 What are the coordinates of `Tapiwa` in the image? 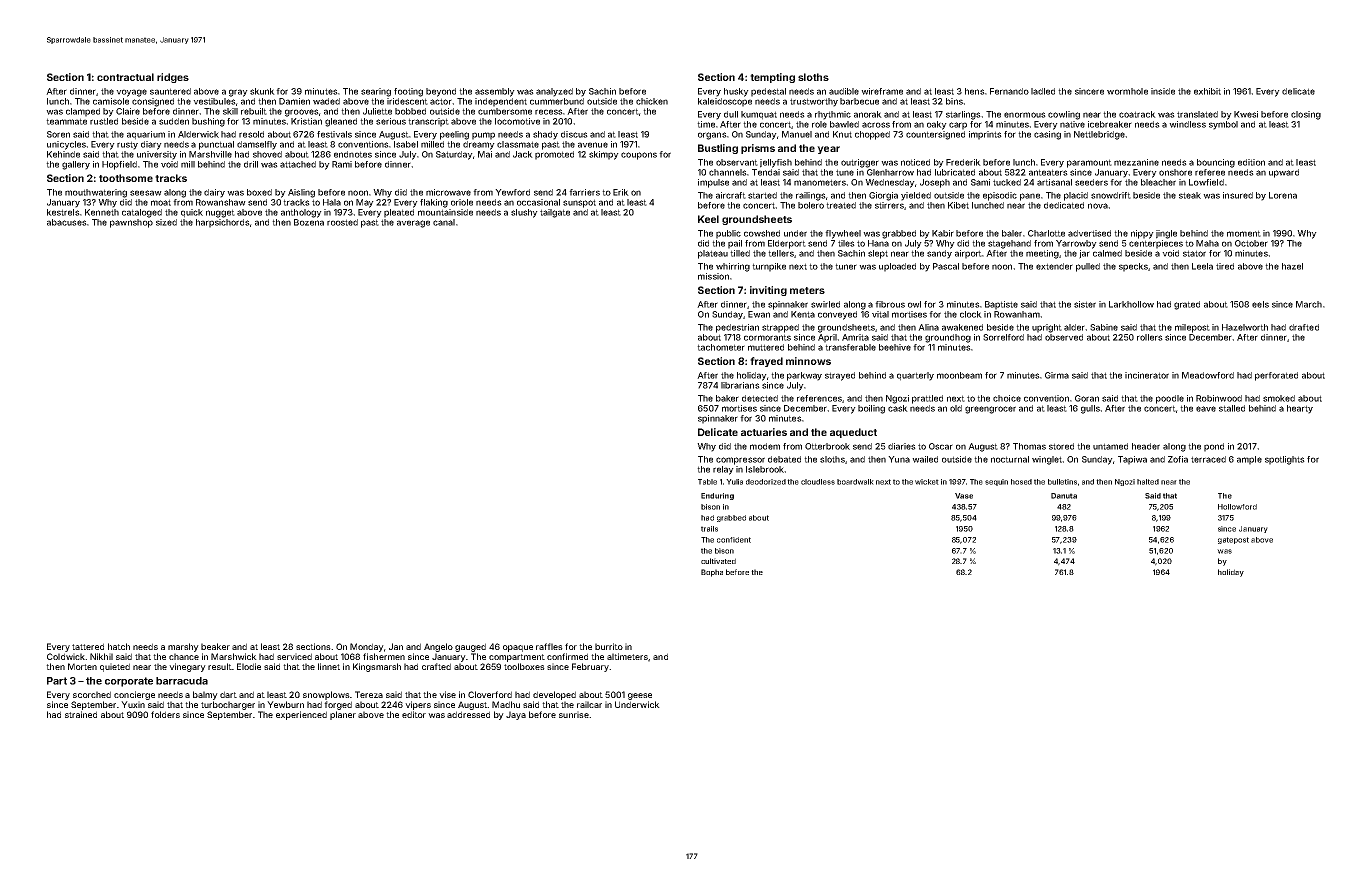 It's located at (1132, 460).
